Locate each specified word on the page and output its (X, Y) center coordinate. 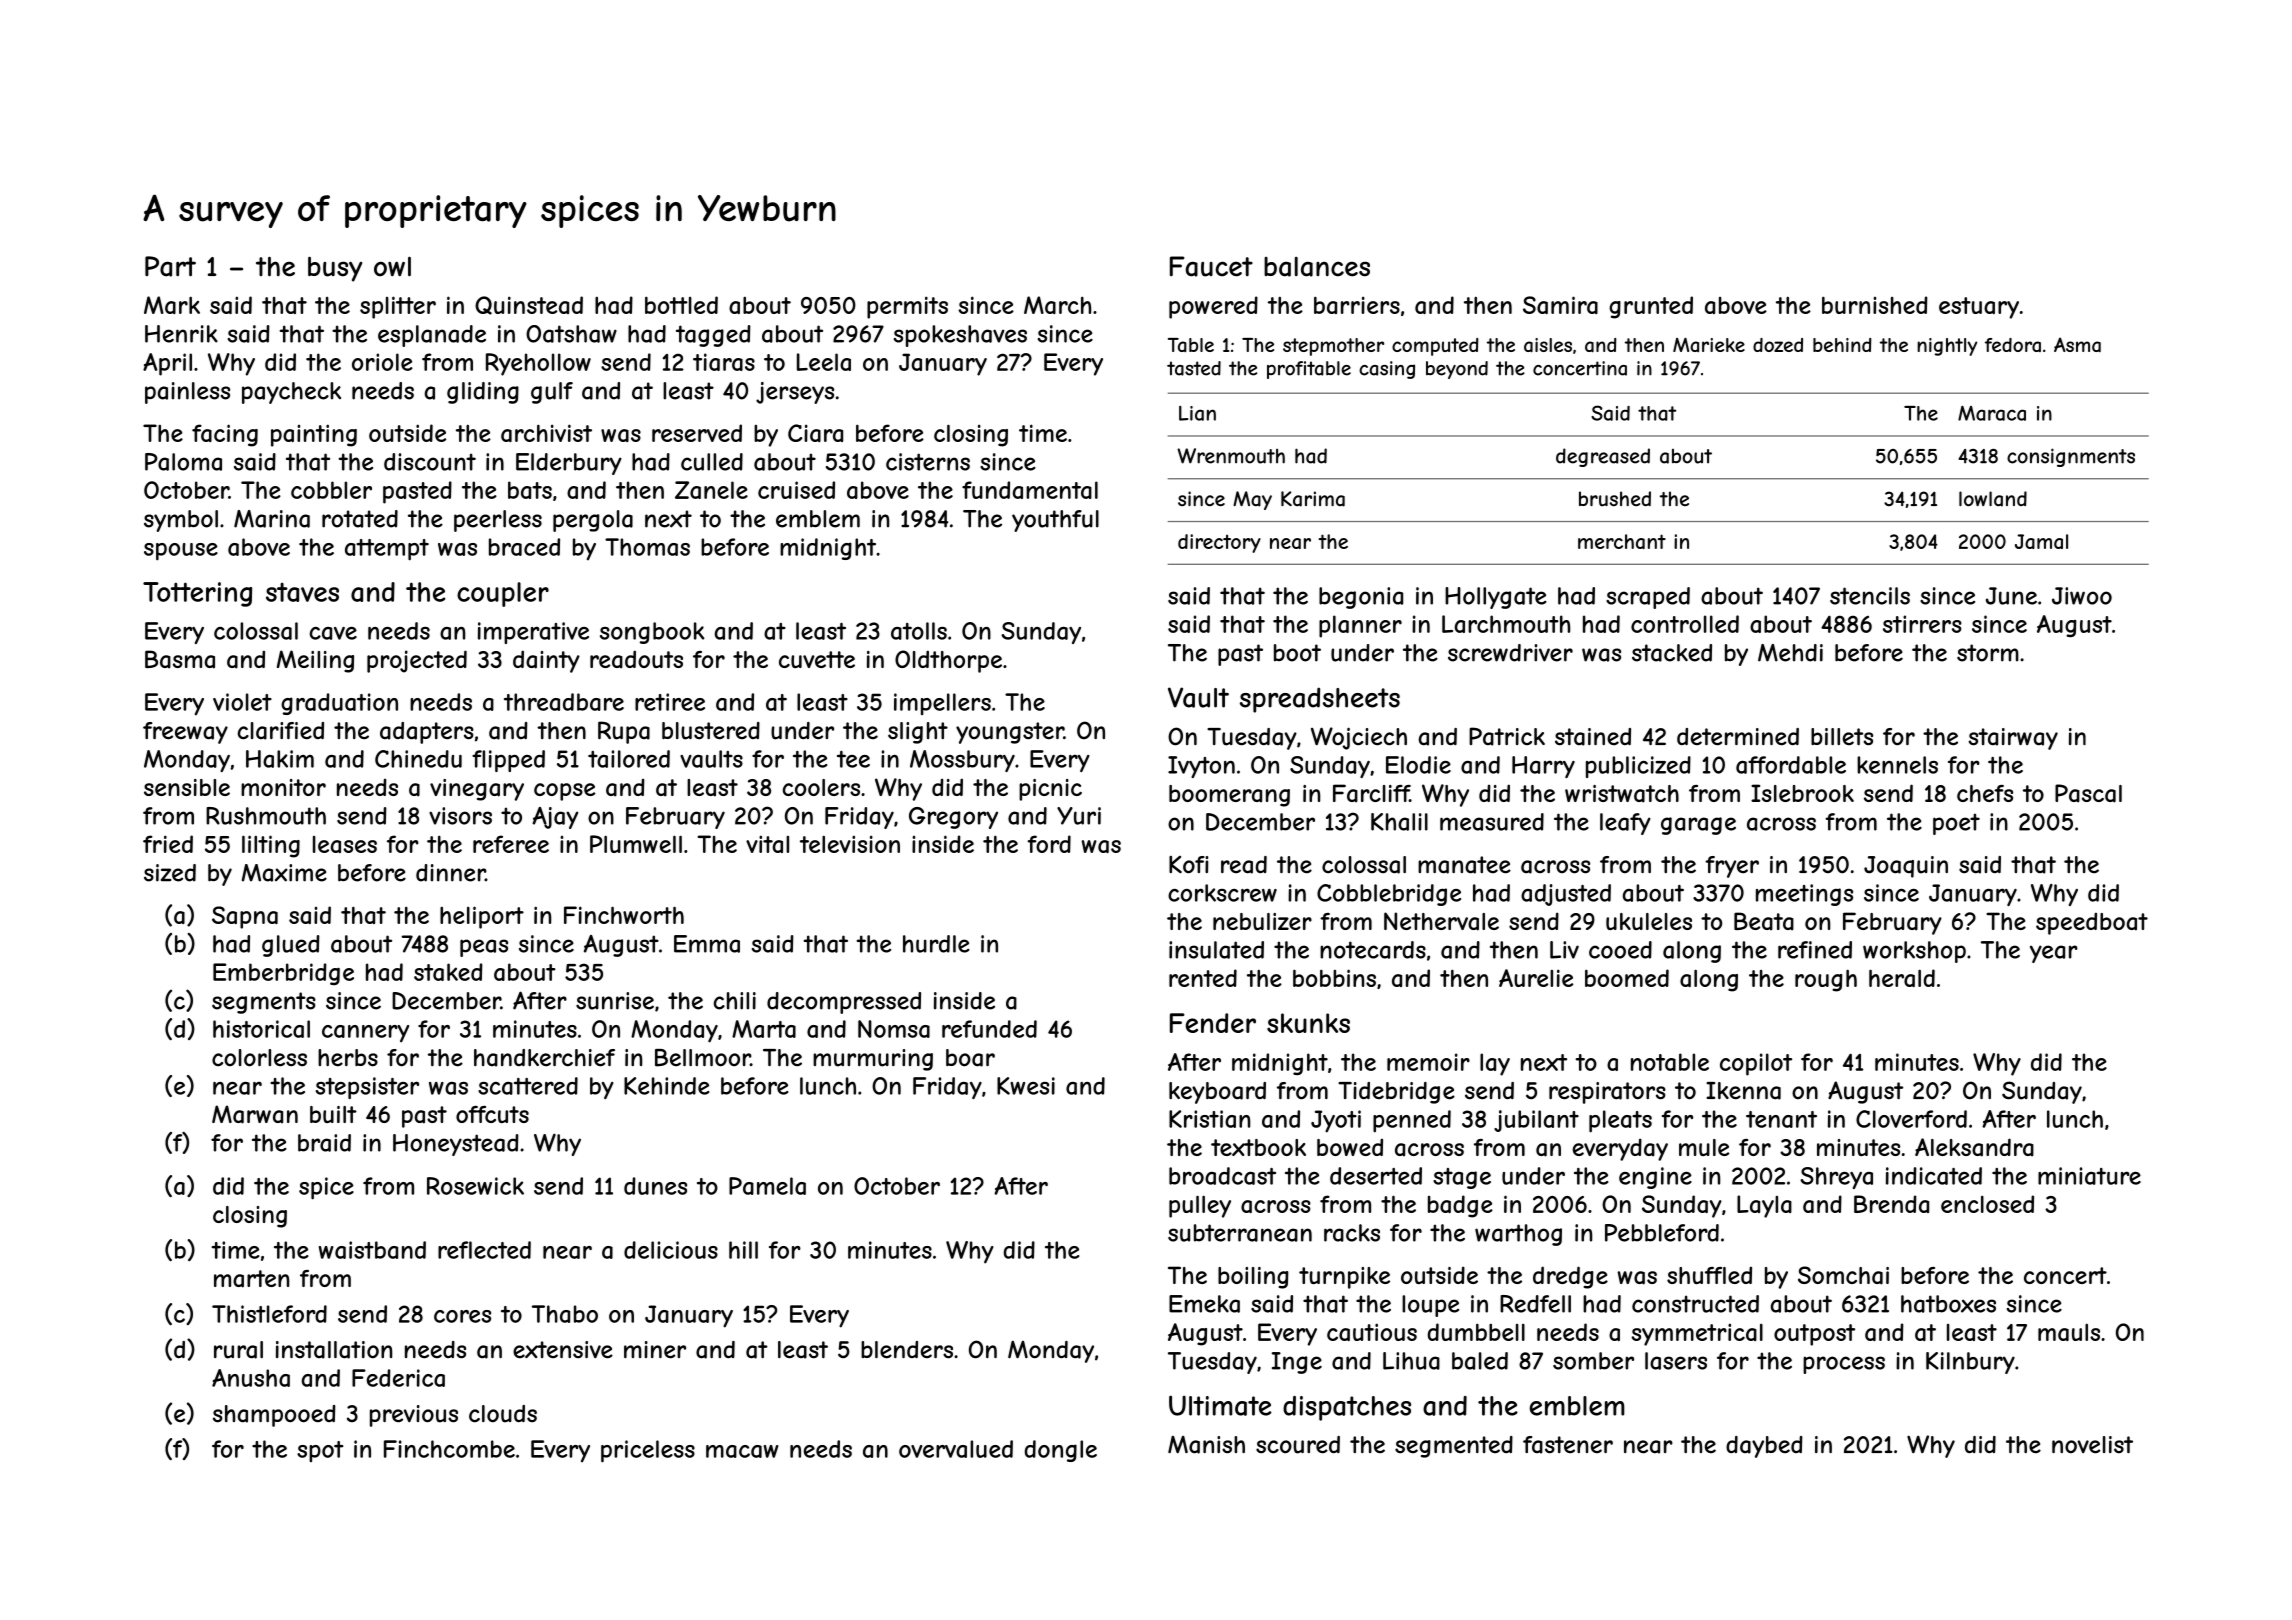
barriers (1357, 305)
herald (1902, 978)
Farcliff (1371, 793)
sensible (187, 787)
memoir (1428, 1062)
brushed (1615, 499)
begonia (1361, 598)
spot (320, 1451)
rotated (360, 519)
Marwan (255, 1114)
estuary (1979, 308)
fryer (1732, 867)
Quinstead (529, 305)
